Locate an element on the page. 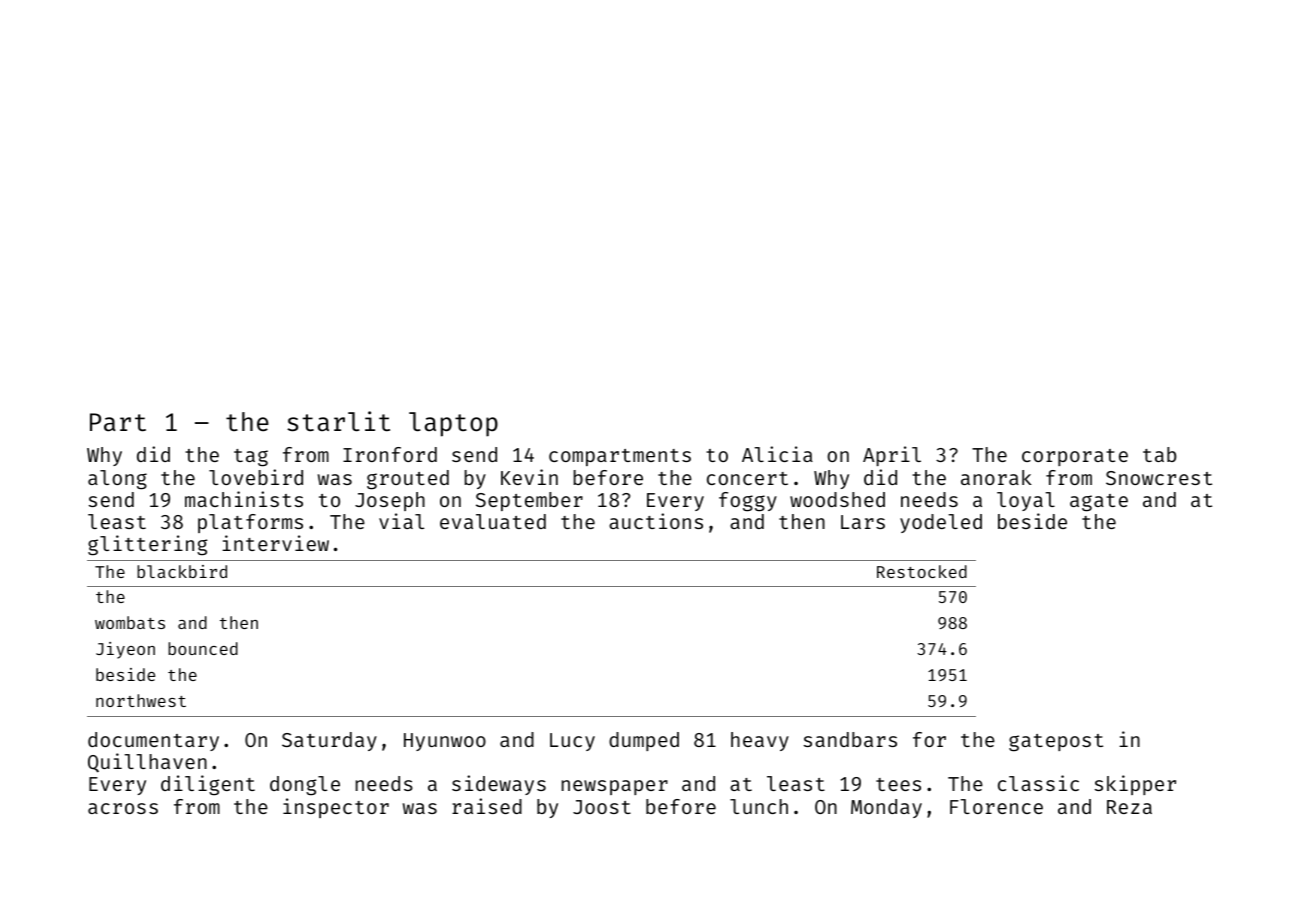 This image has width=1308, height=924. lovebird is located at coordinates (256, 477).
